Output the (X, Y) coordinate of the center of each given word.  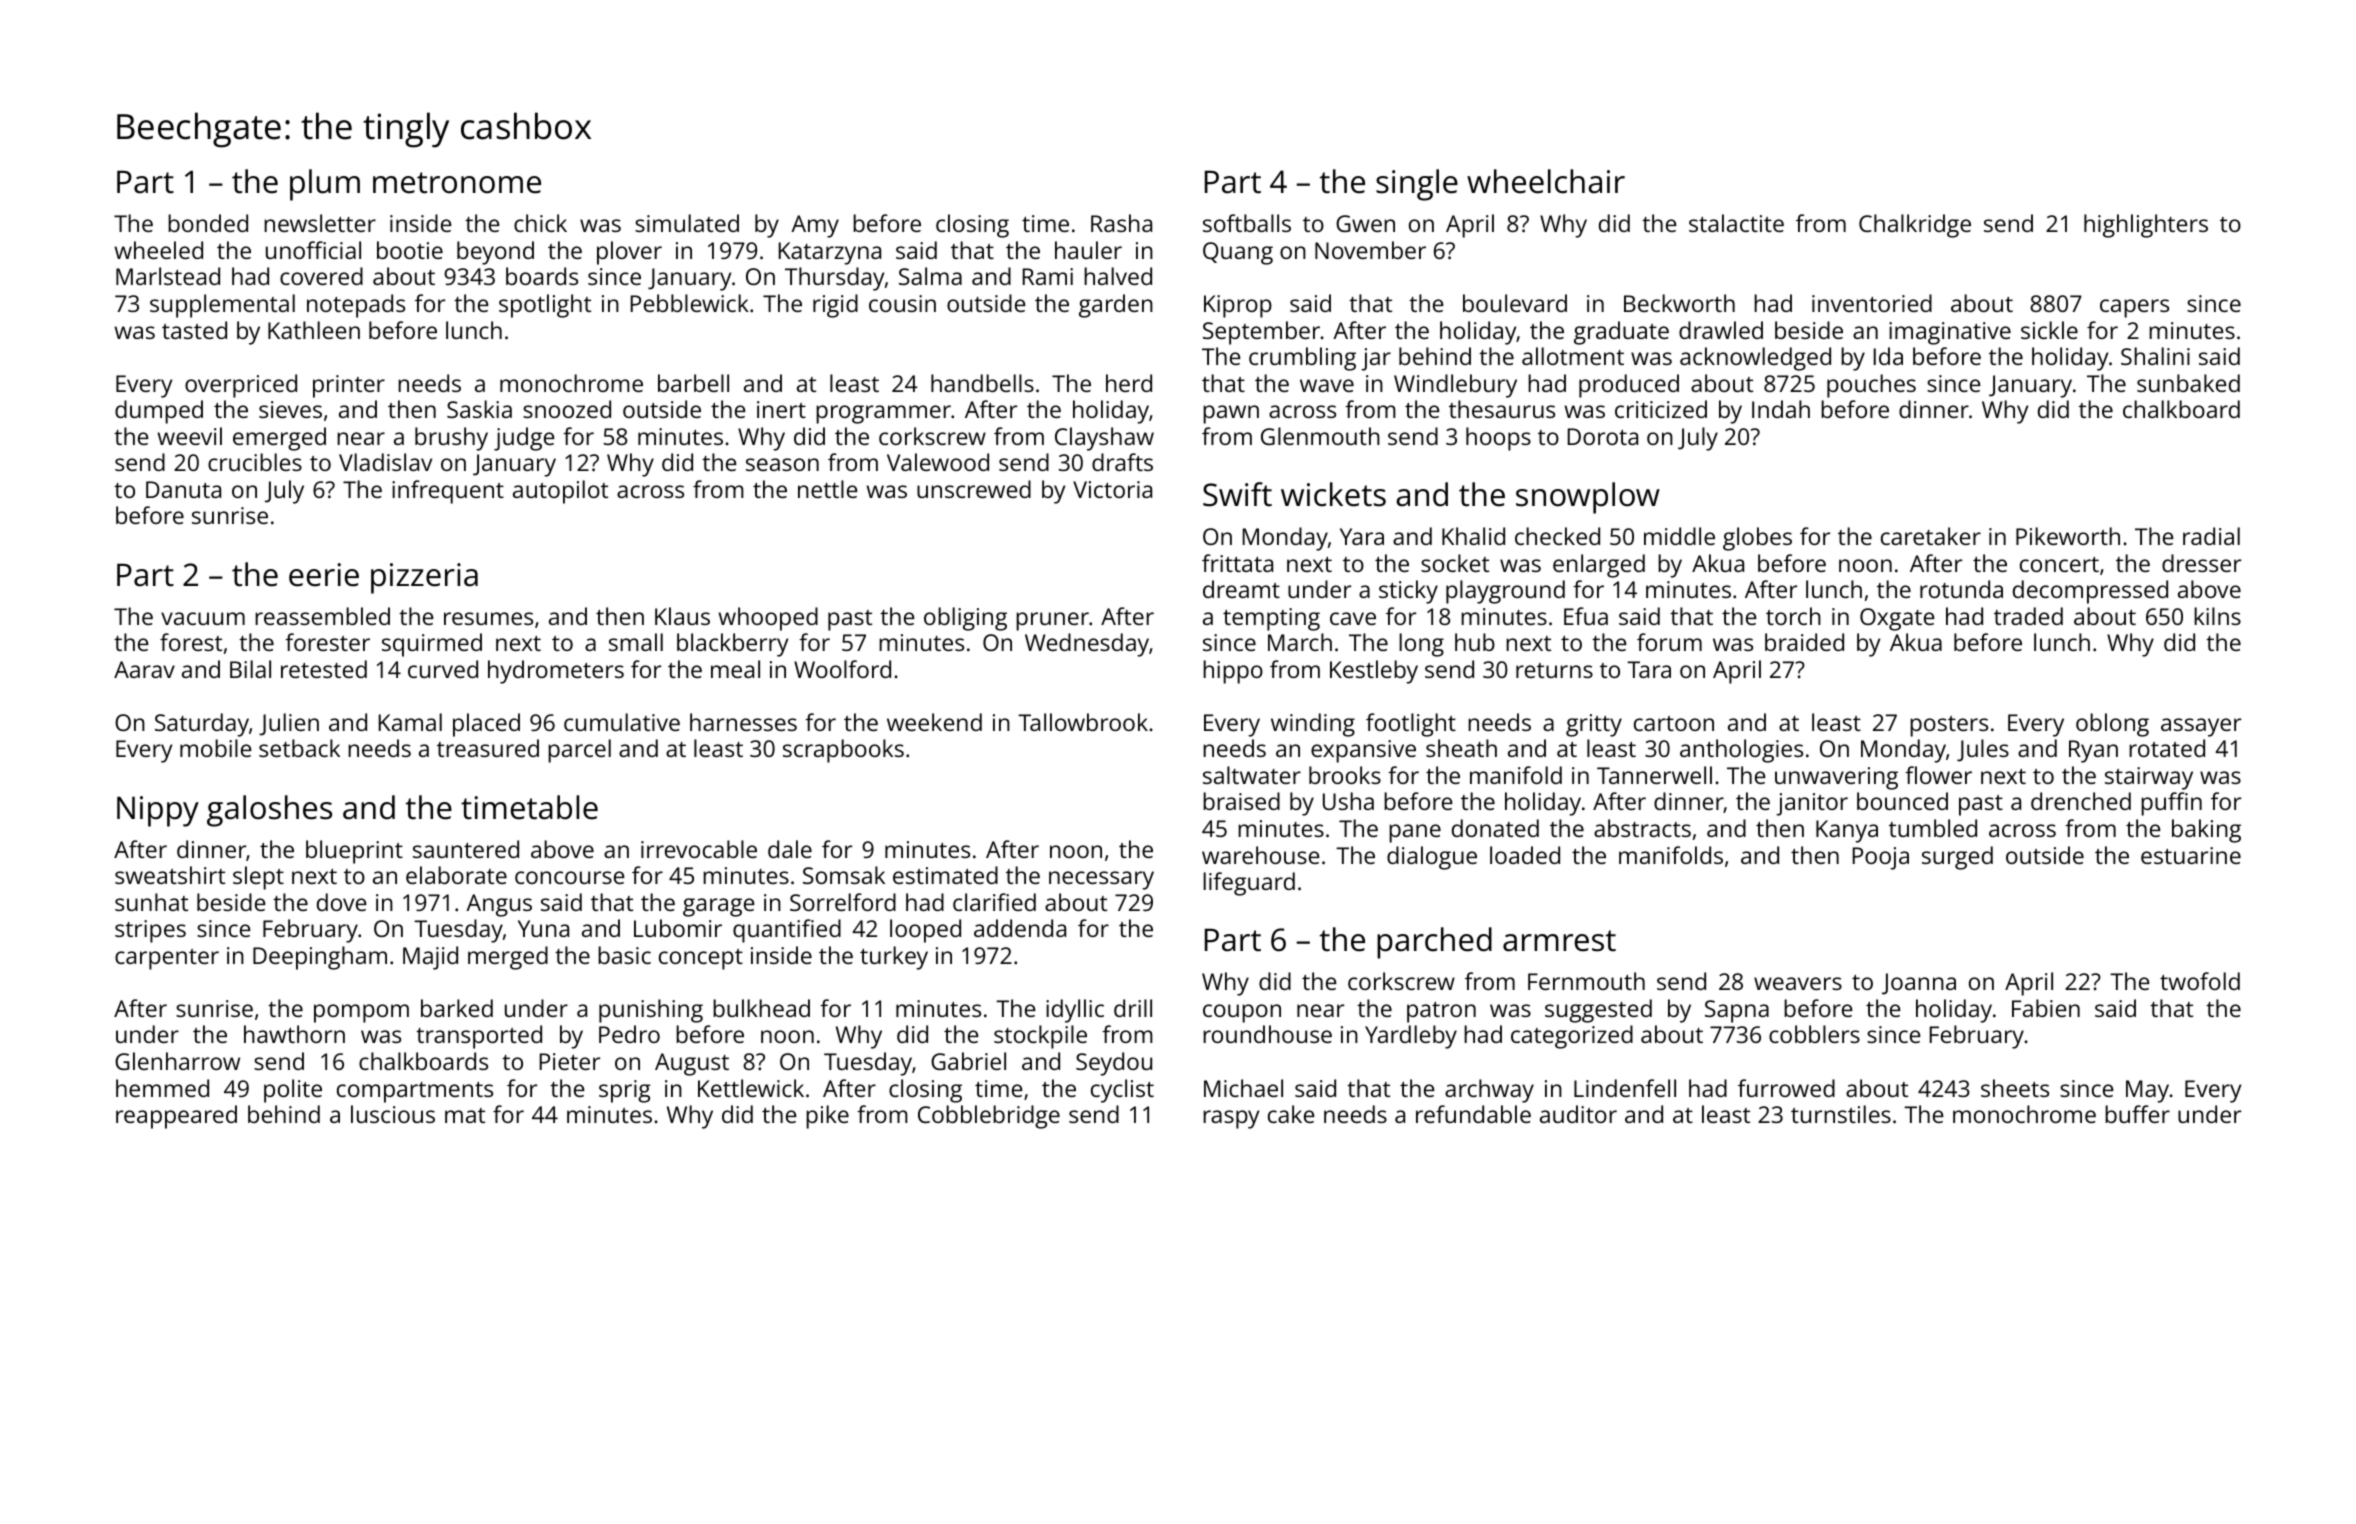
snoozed (567, 409)
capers (2134, 308)
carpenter (167, 959)
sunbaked (2188, 383)
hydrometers (556, 672)
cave (1353, 618)
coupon (1242, 1013)
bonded (208, 223)
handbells (982, 383)
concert (2059, 564)
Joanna (1919, 984)
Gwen (1365, 223)
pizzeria (424, 578)
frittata (1237, 563)
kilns (2217, 616)
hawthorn (294, 1034)
